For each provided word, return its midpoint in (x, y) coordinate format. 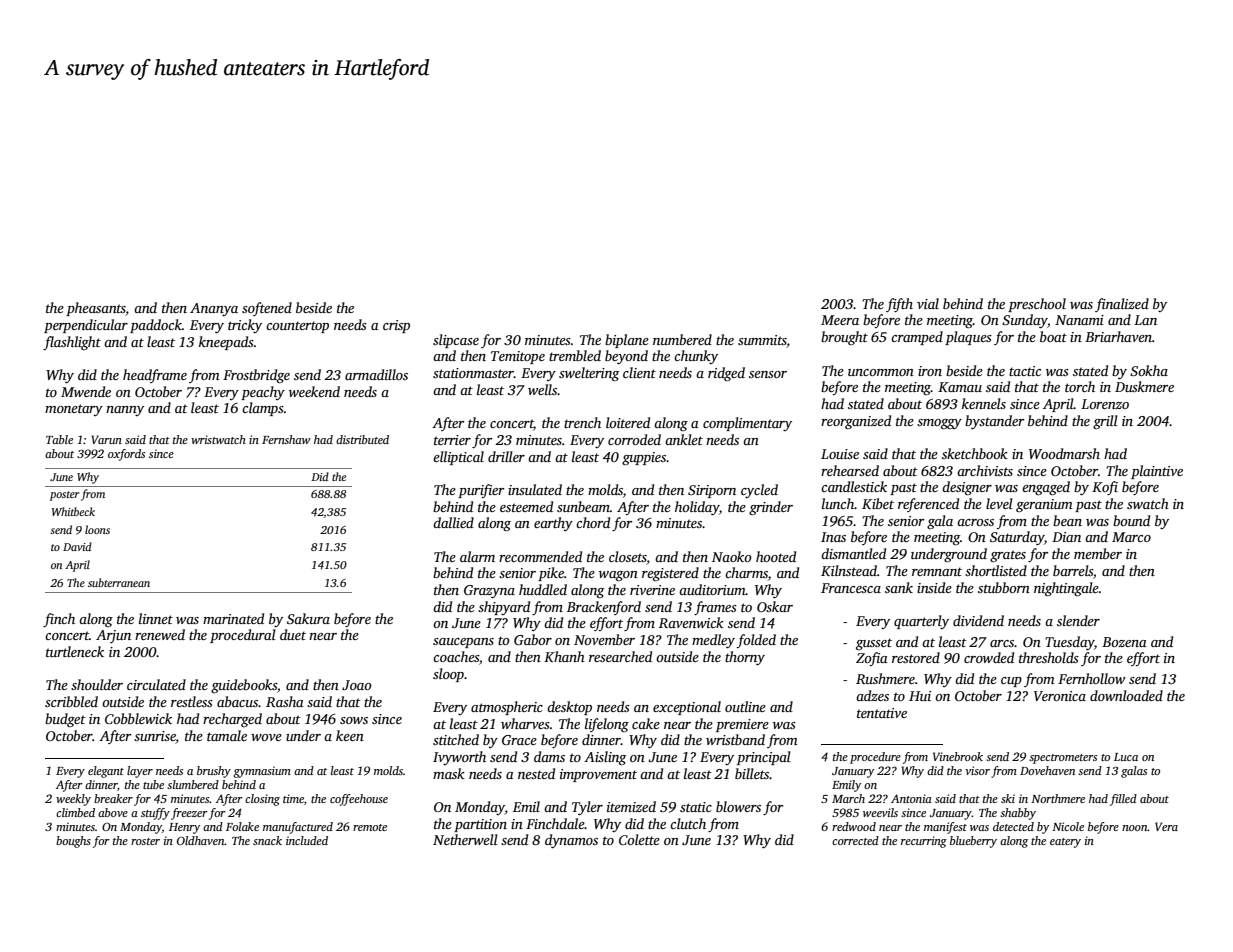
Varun (106, 439)
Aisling (605, 758)
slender (1078, 620)
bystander (994, 422)
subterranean (119, 582)
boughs (73, 842)
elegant (106, 772)
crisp (396, 326)
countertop (297, 327)
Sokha (1149, 370)
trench (582, 422)
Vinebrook (958, 756)
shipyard (504, 608)
